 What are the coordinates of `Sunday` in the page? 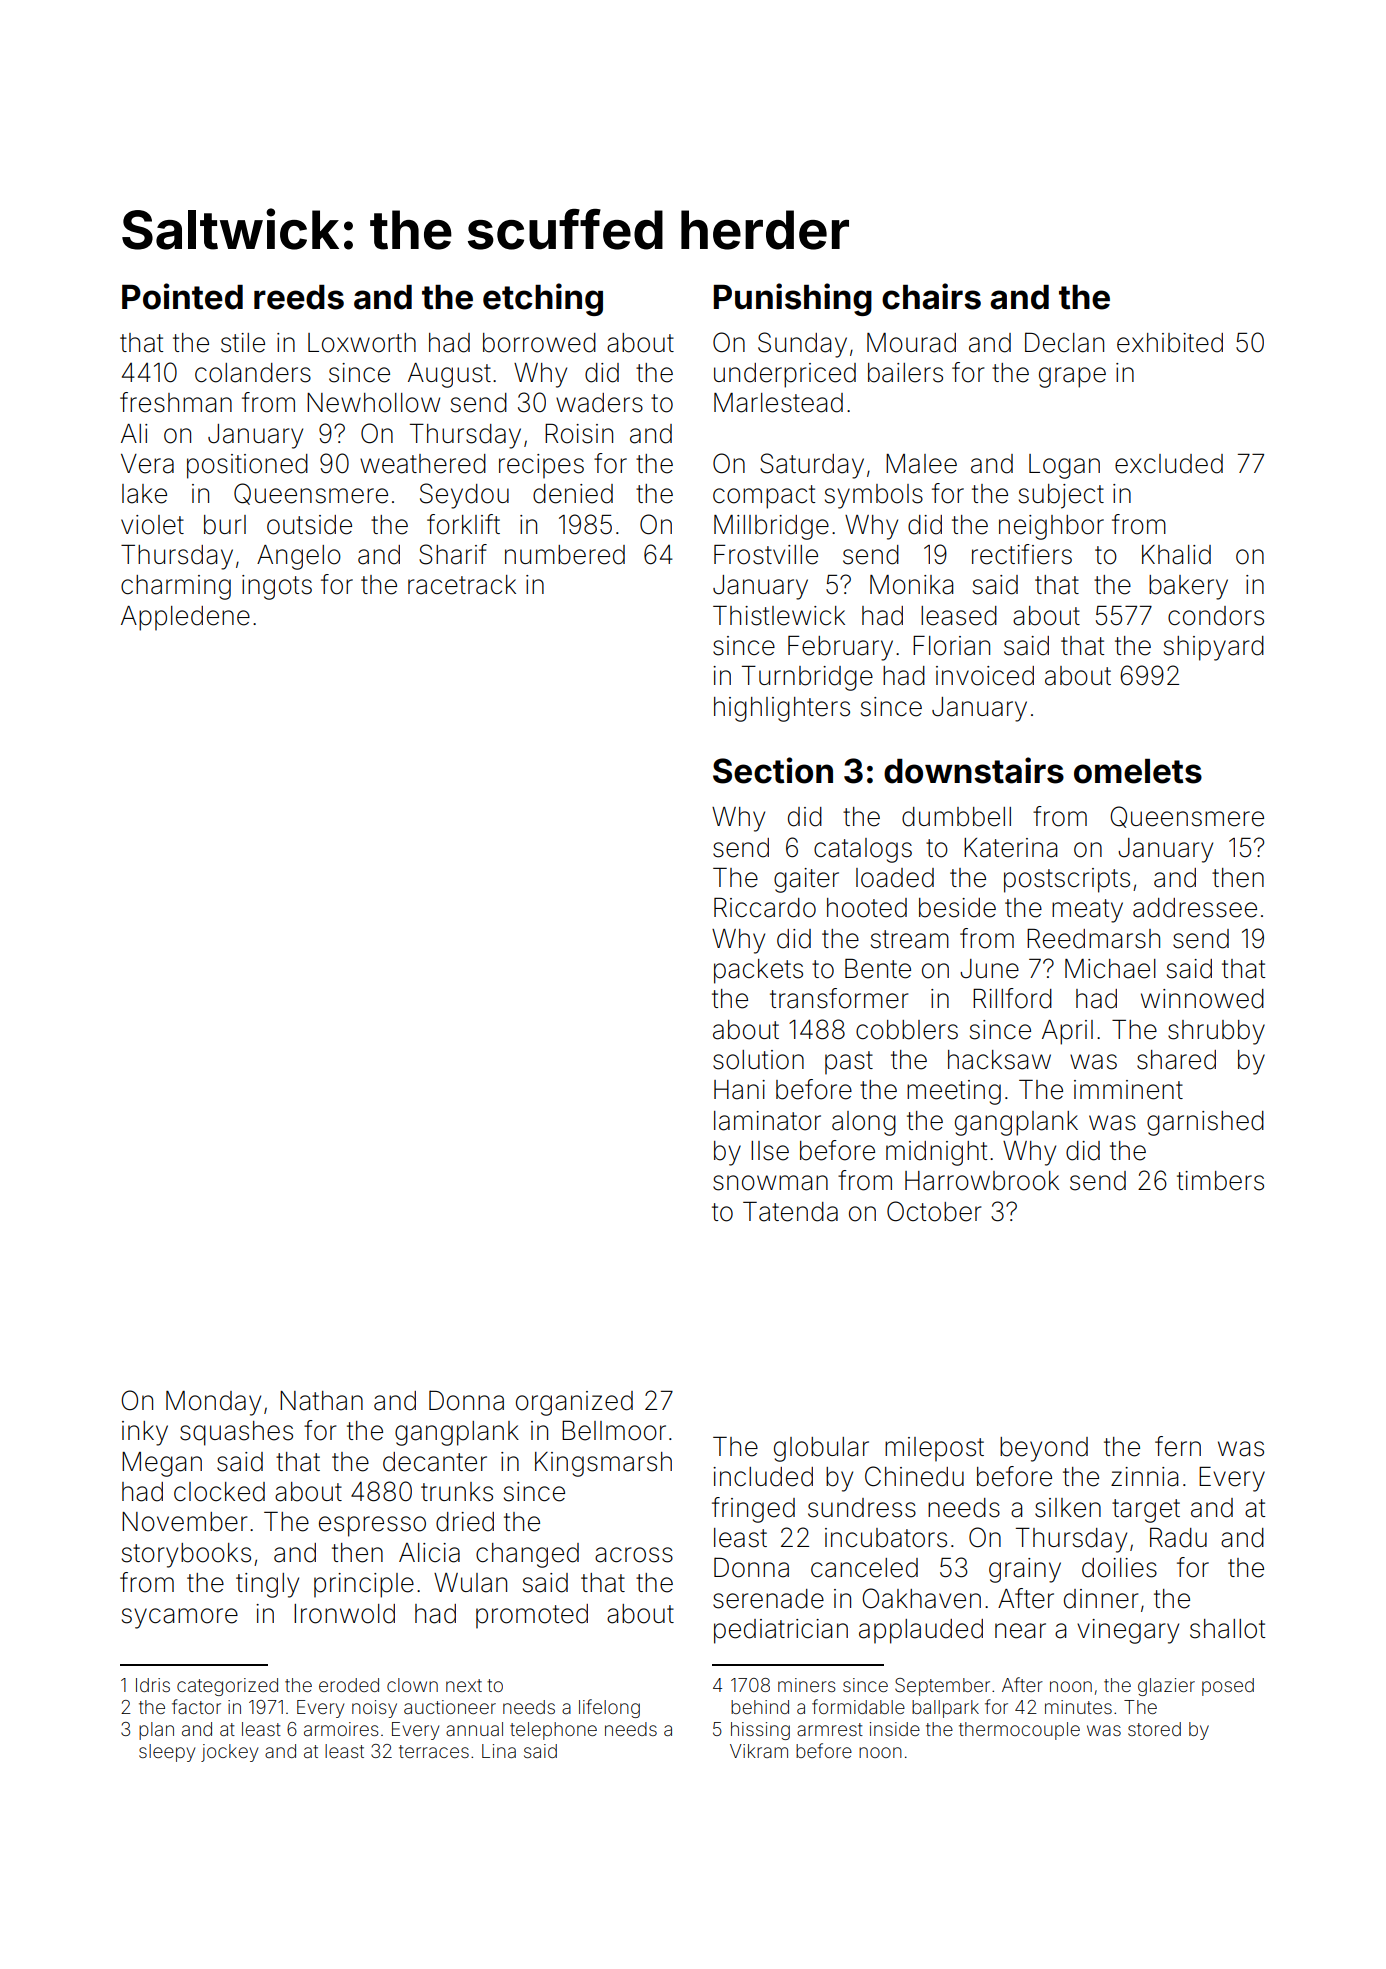 It's located at (802, 345).
